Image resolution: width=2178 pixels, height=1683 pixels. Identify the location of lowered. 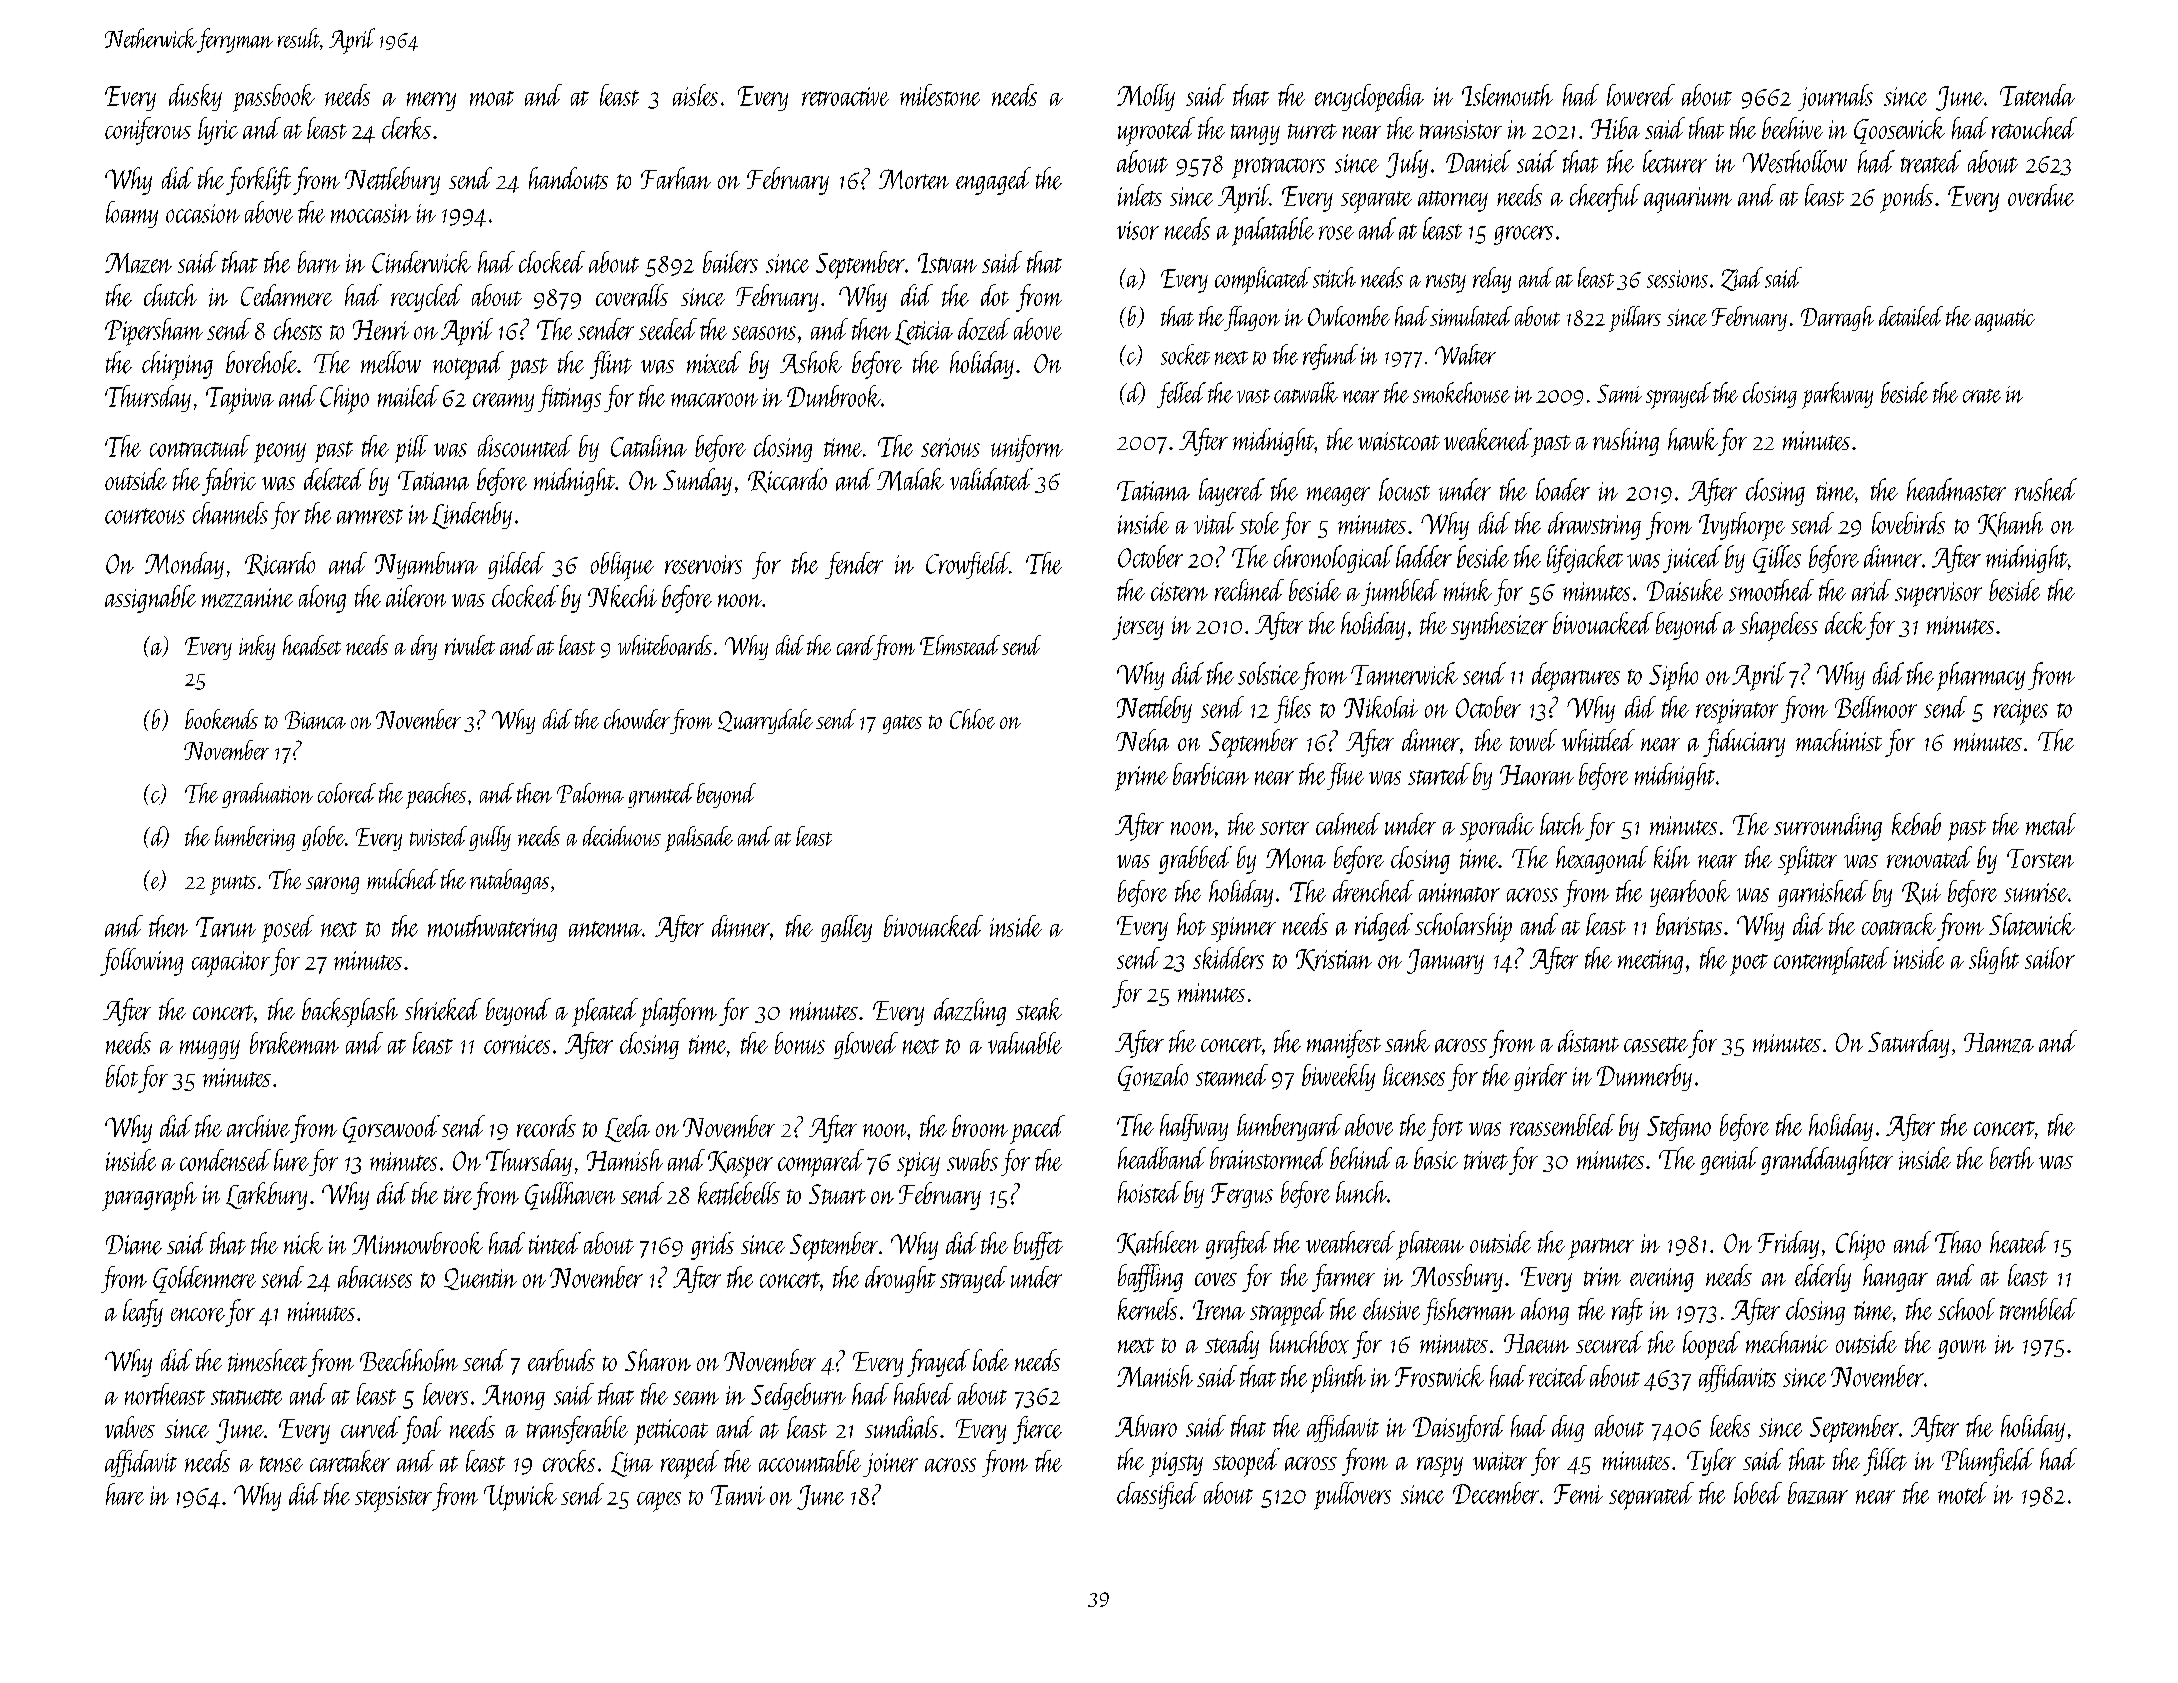
(1641, 95).
